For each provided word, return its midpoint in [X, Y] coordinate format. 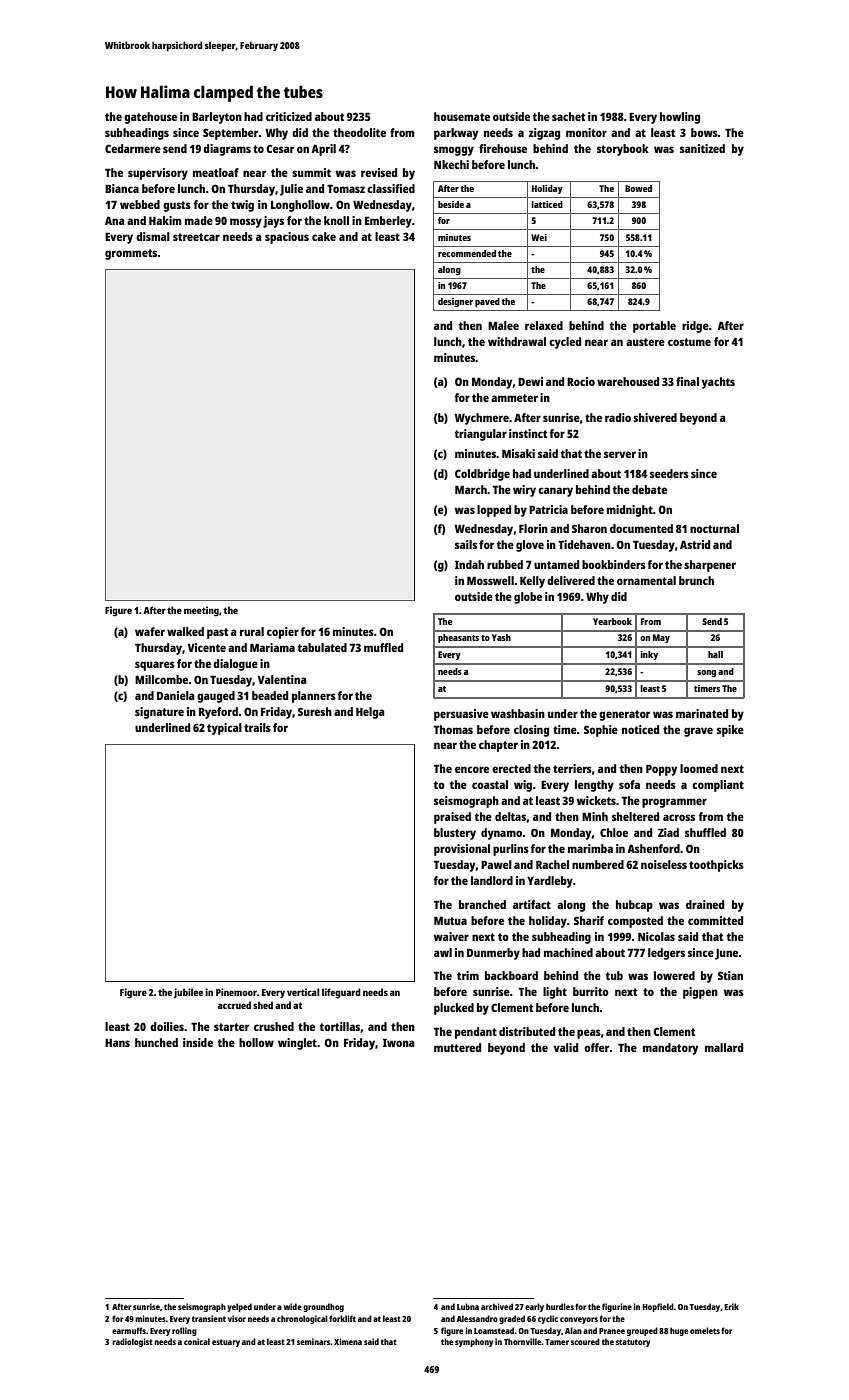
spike [730, 731]
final [687, 381]
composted [635, 922]
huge [679, 1331]
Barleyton [217, 118]
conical [197, 1341]
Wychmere [482, 419]
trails [257, 727]
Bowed [638, 188]
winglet [297, 1044]
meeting [201, 611]
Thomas [453, 729]
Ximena [348, 1341]
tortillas [340, 1026]
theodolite [359, 132]
